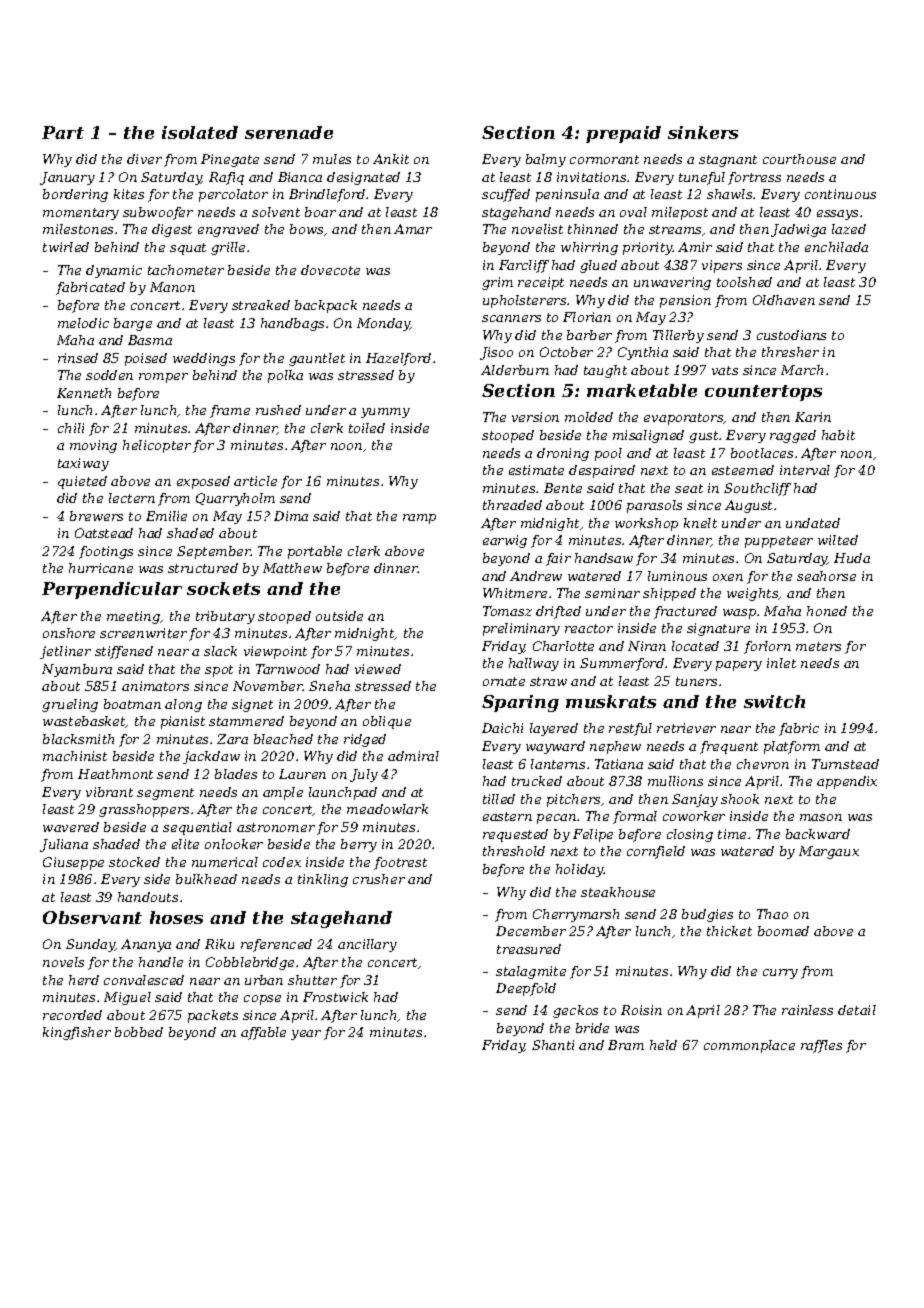 The image size is (924, 1308). Describe the element at coordinates (553, 1045) in the screenshot. I see `Shanti` at that location.
